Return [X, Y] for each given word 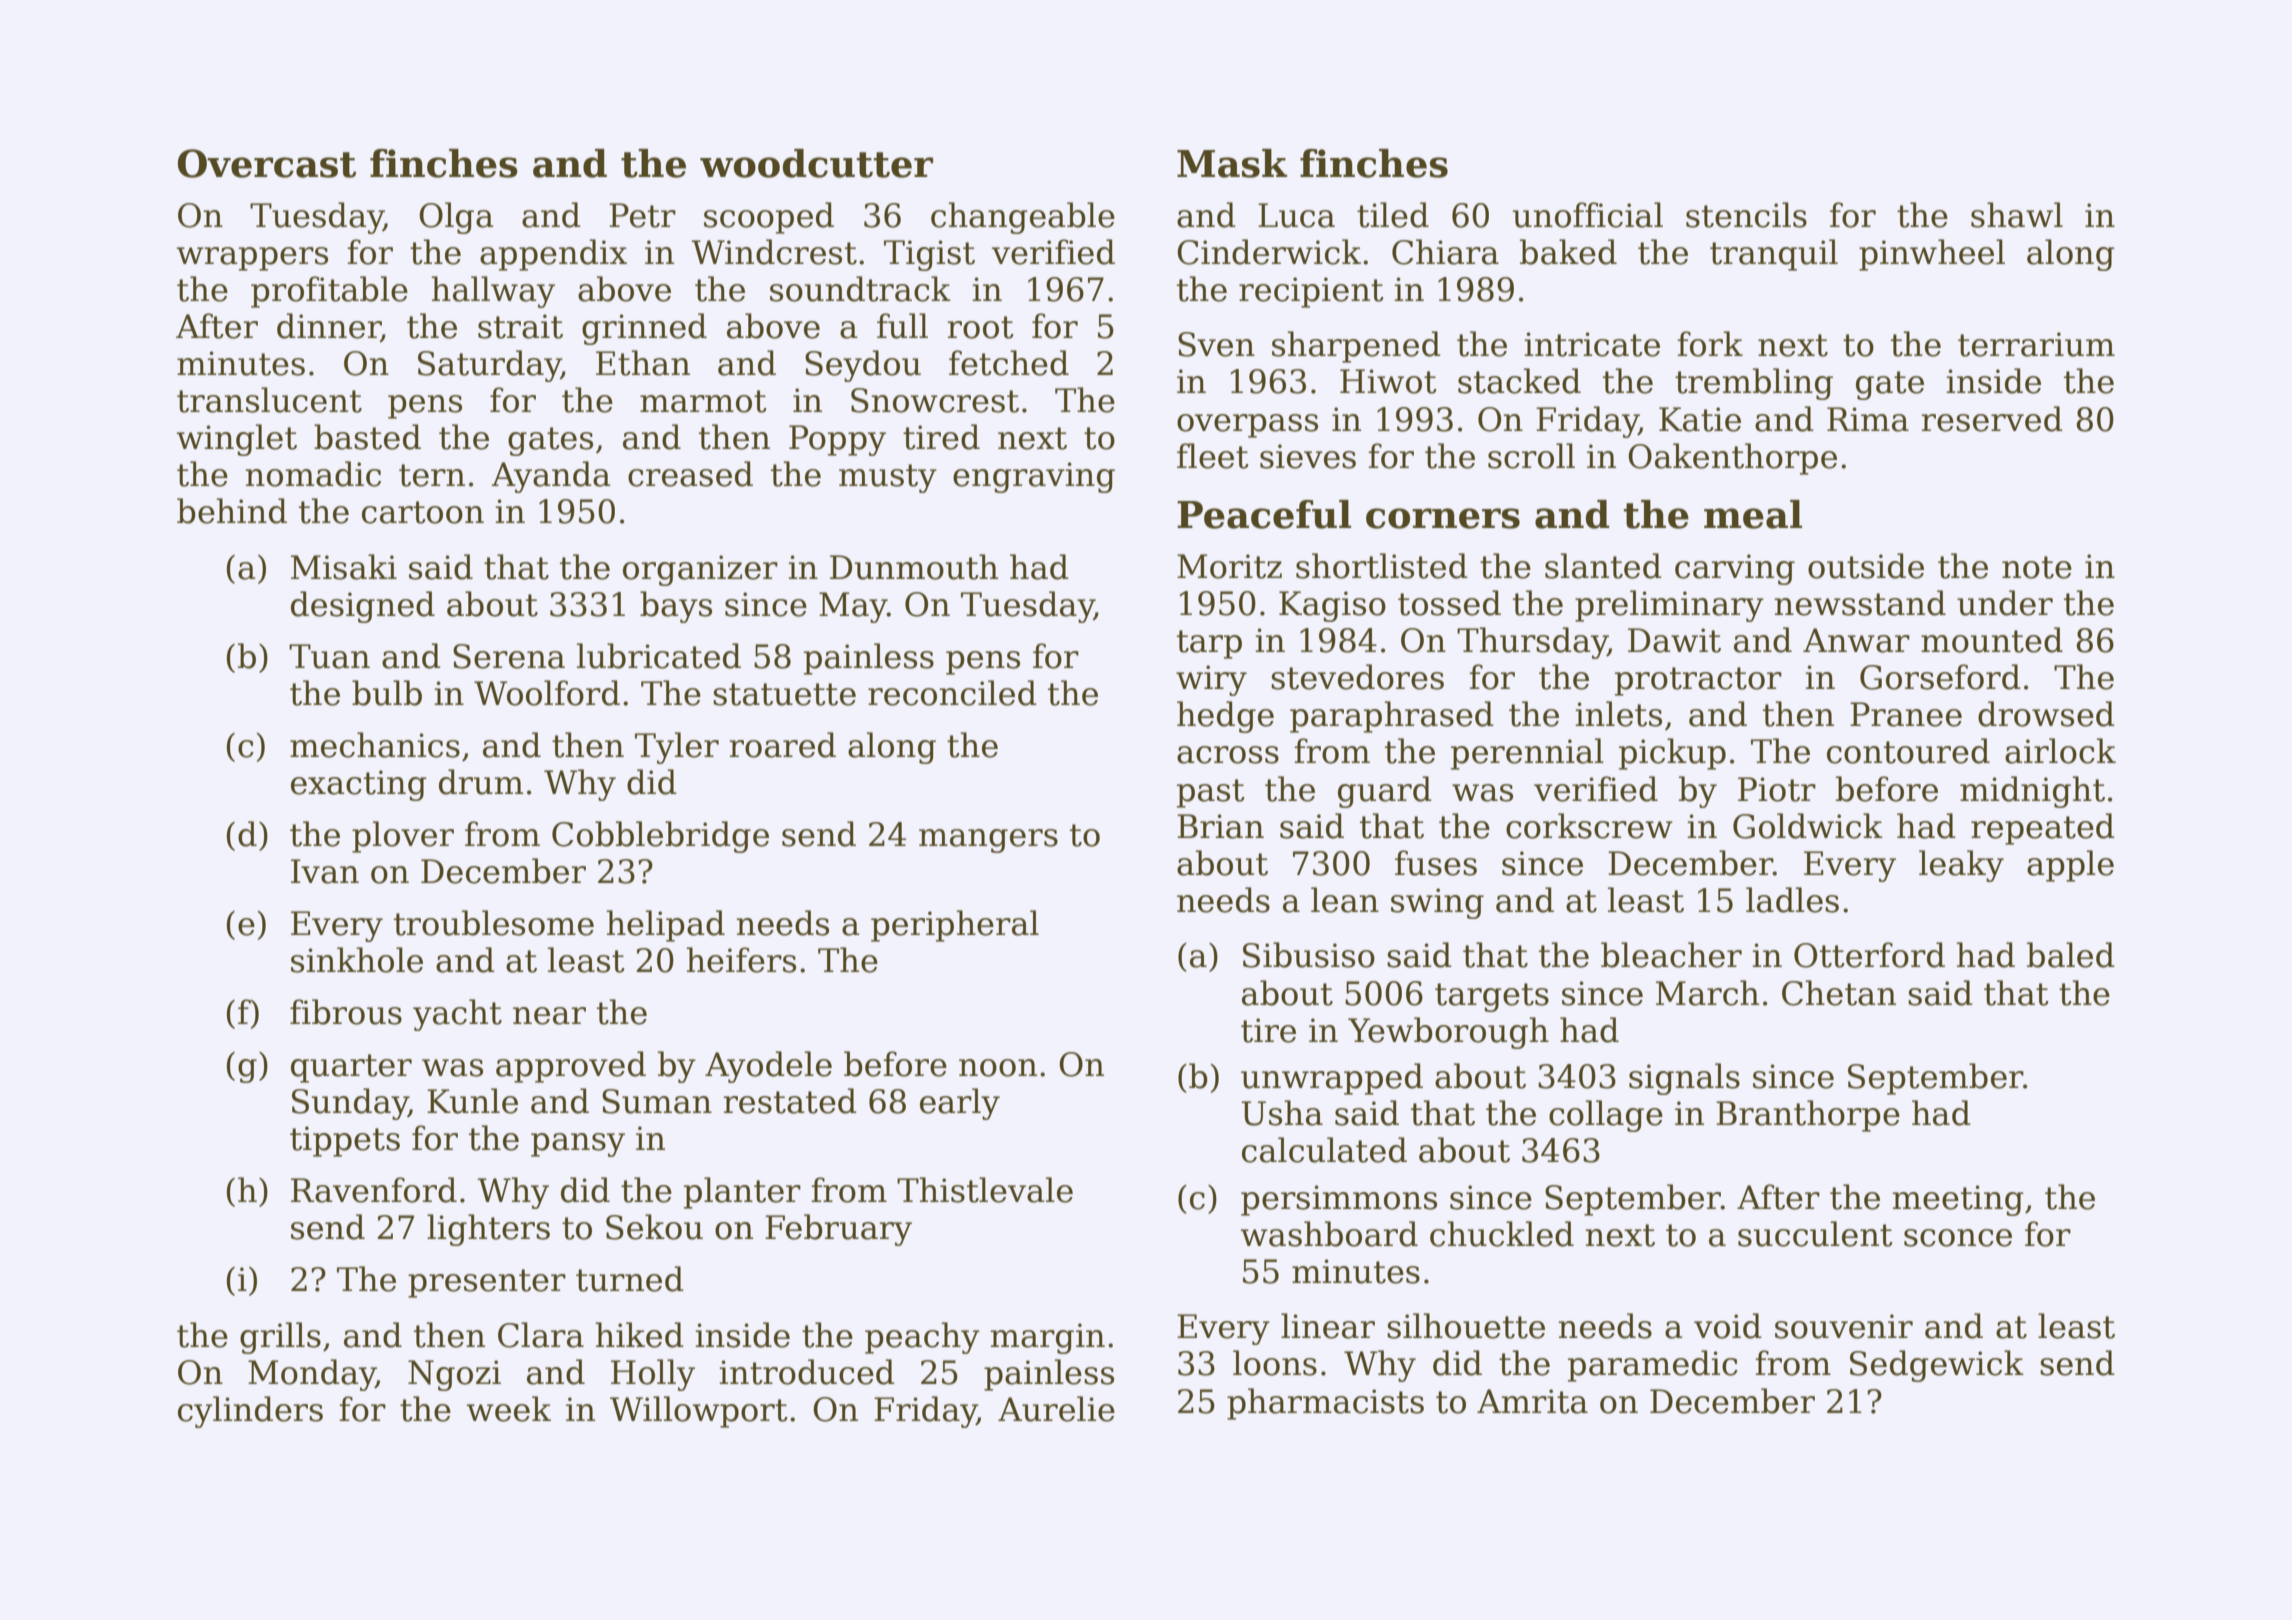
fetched [1009, 363]
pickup [1672, 754]
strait [520, 326]
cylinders [250, 1412]
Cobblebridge [660, 837]
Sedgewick [1937, 1366]
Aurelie [1056, 1409]
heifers [741, 960]
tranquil [1774, 255]
